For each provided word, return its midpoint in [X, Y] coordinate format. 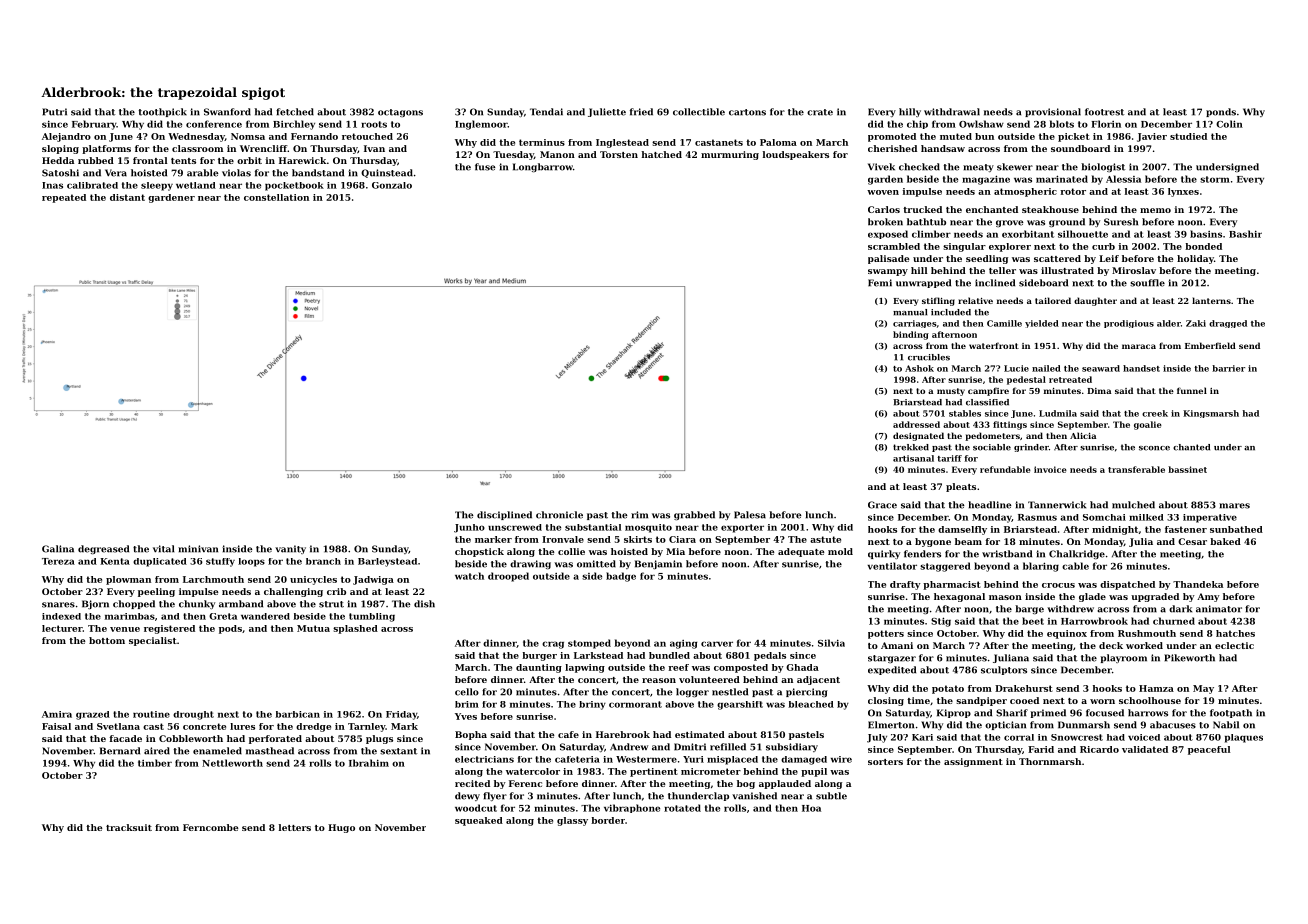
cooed [1024, 700]
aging [683, 644]
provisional [1053, 112]
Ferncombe [211, 827]
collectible [699, 112]
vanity [290, 549]
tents [183, 161]
